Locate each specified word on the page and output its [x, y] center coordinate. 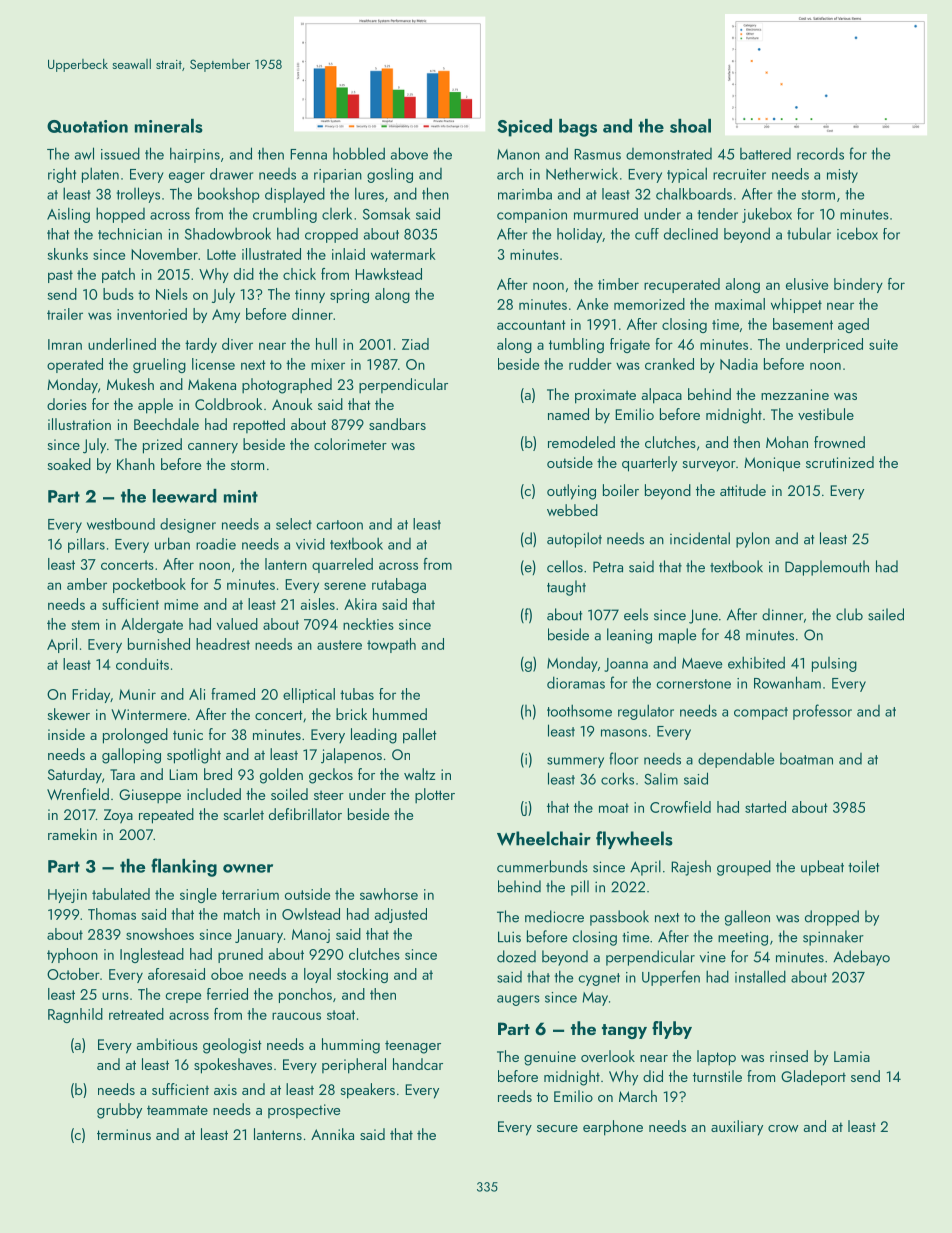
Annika [332, 1134]
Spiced [524, 128]
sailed [886, 614]
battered [765, 154]
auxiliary [737, 1128]
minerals [169, 126]
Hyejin [67, 896]
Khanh [136, 464]
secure [557, 1128]
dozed [516, 956]
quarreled [342, 565]
